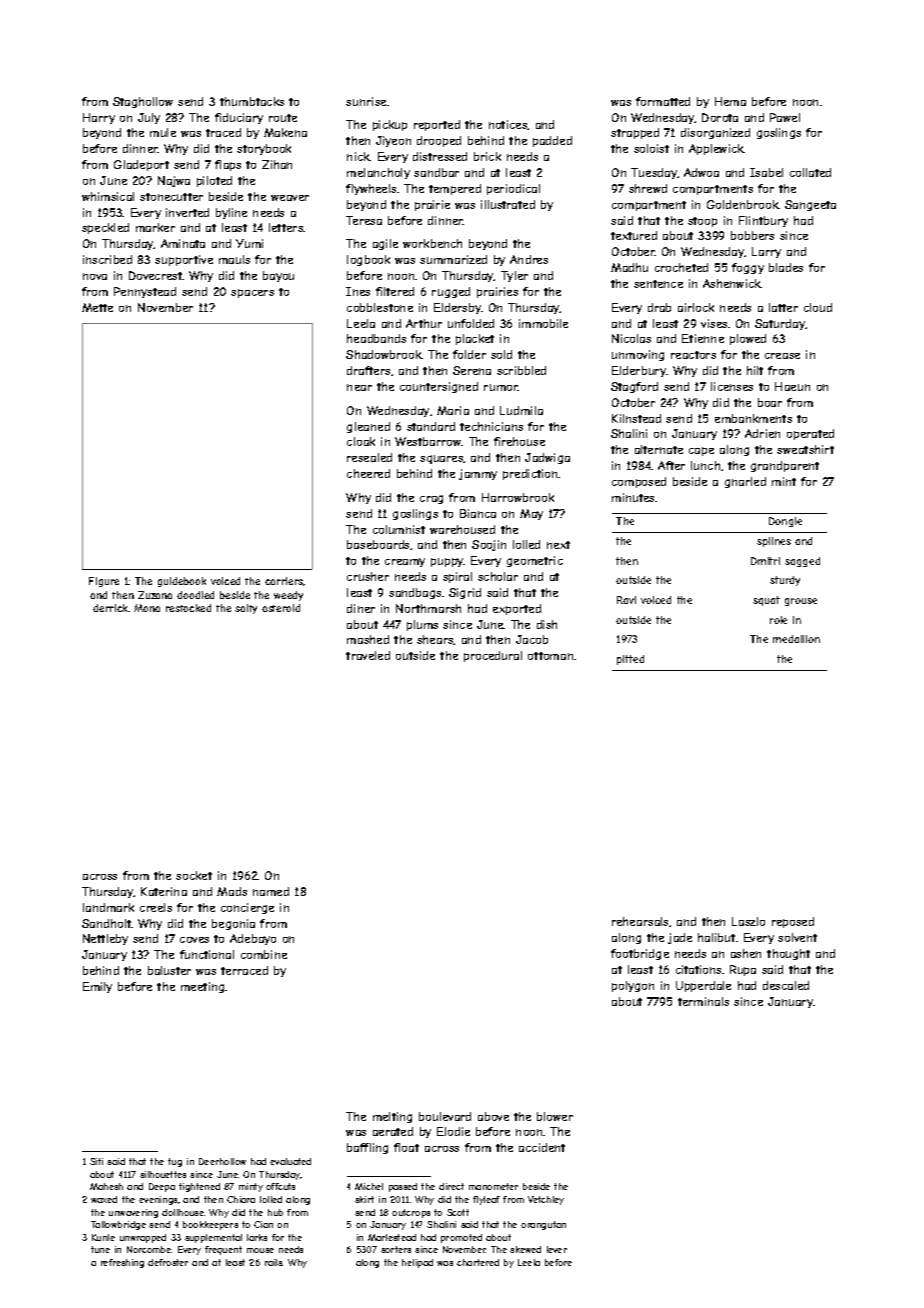 The width and height of the page is (924, 1308). What do you see at coordinates (805, 449) in the page?
I see `sweatshirt` at bounding box center [805, 449].
